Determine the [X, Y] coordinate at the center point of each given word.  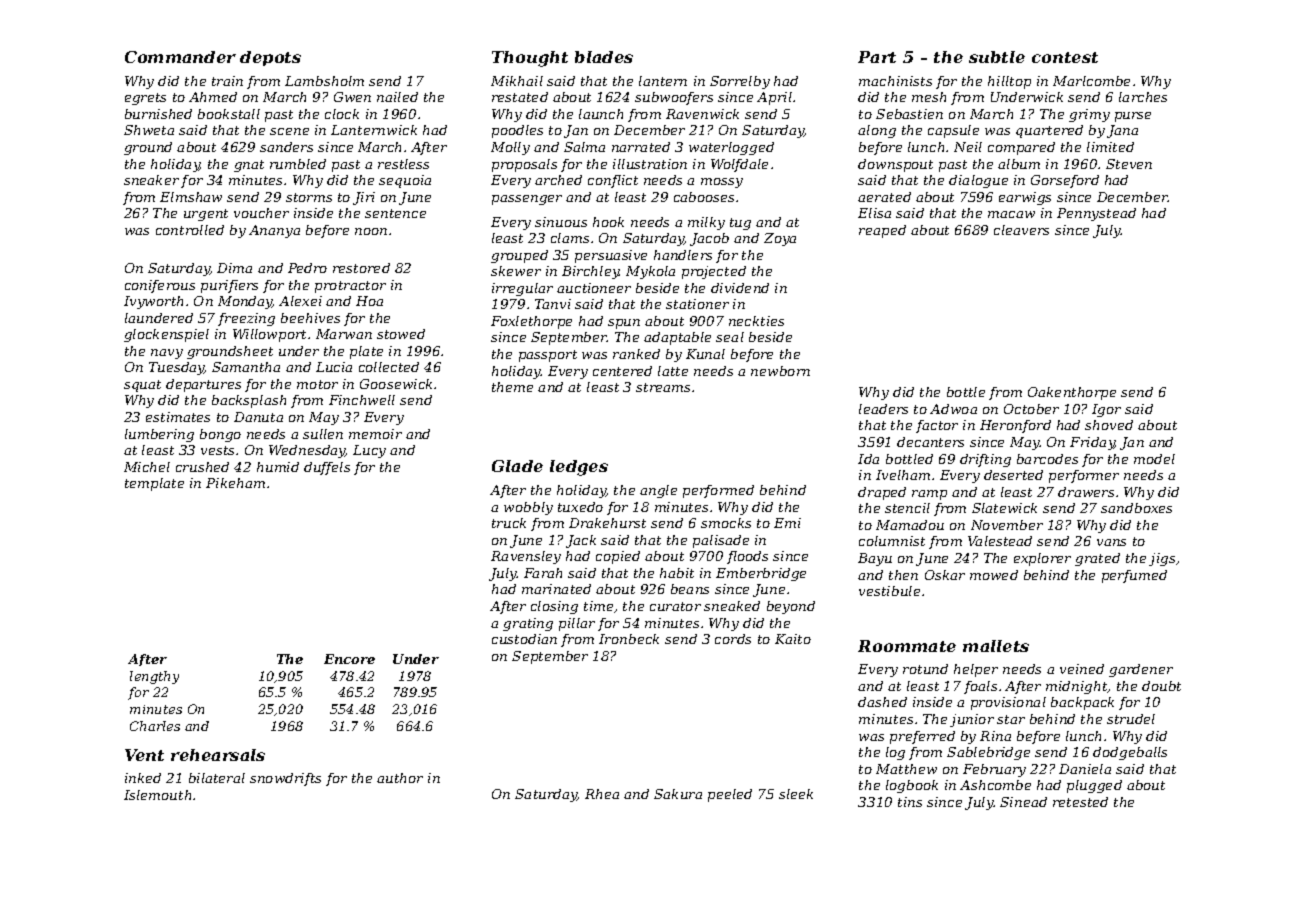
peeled [730, 795]
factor [937, 426]
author [400, 778]
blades [604, 57]
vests [217, 450]
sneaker [151, 180]
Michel [147, 467]
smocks [726, 523]
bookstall [229, 114]
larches [1143, 97]
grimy [1089, 115]
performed [718, 491]
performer [1084, 476]
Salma [584, 147]
